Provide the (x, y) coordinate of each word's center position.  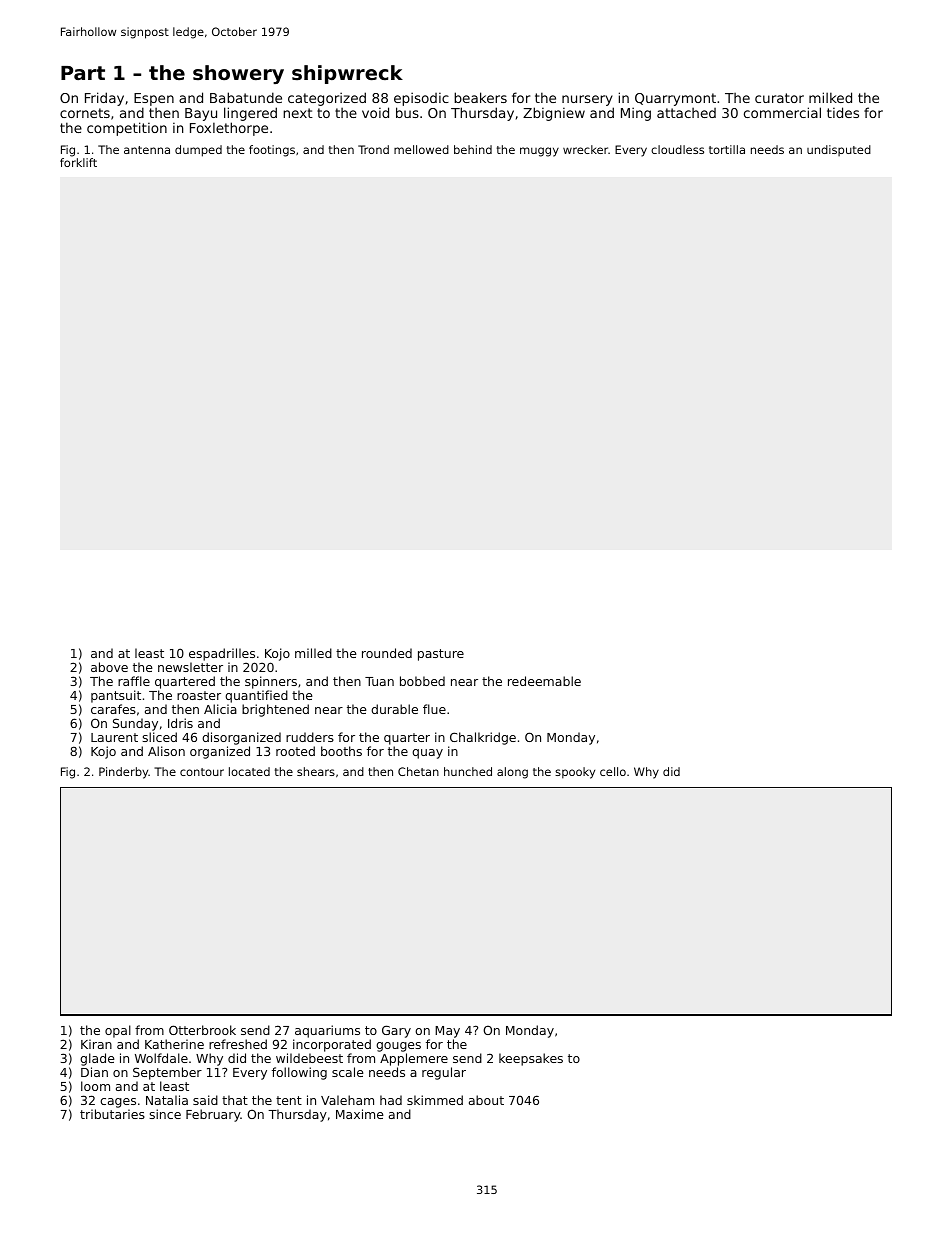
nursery (587, 100)
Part (83, 73)
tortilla (727, 149)
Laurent (114, 737)
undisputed (839, 150)
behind (473, 149)
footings (272, 151)
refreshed (238, 1044)
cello (613, 771)
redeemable (544, 681)
